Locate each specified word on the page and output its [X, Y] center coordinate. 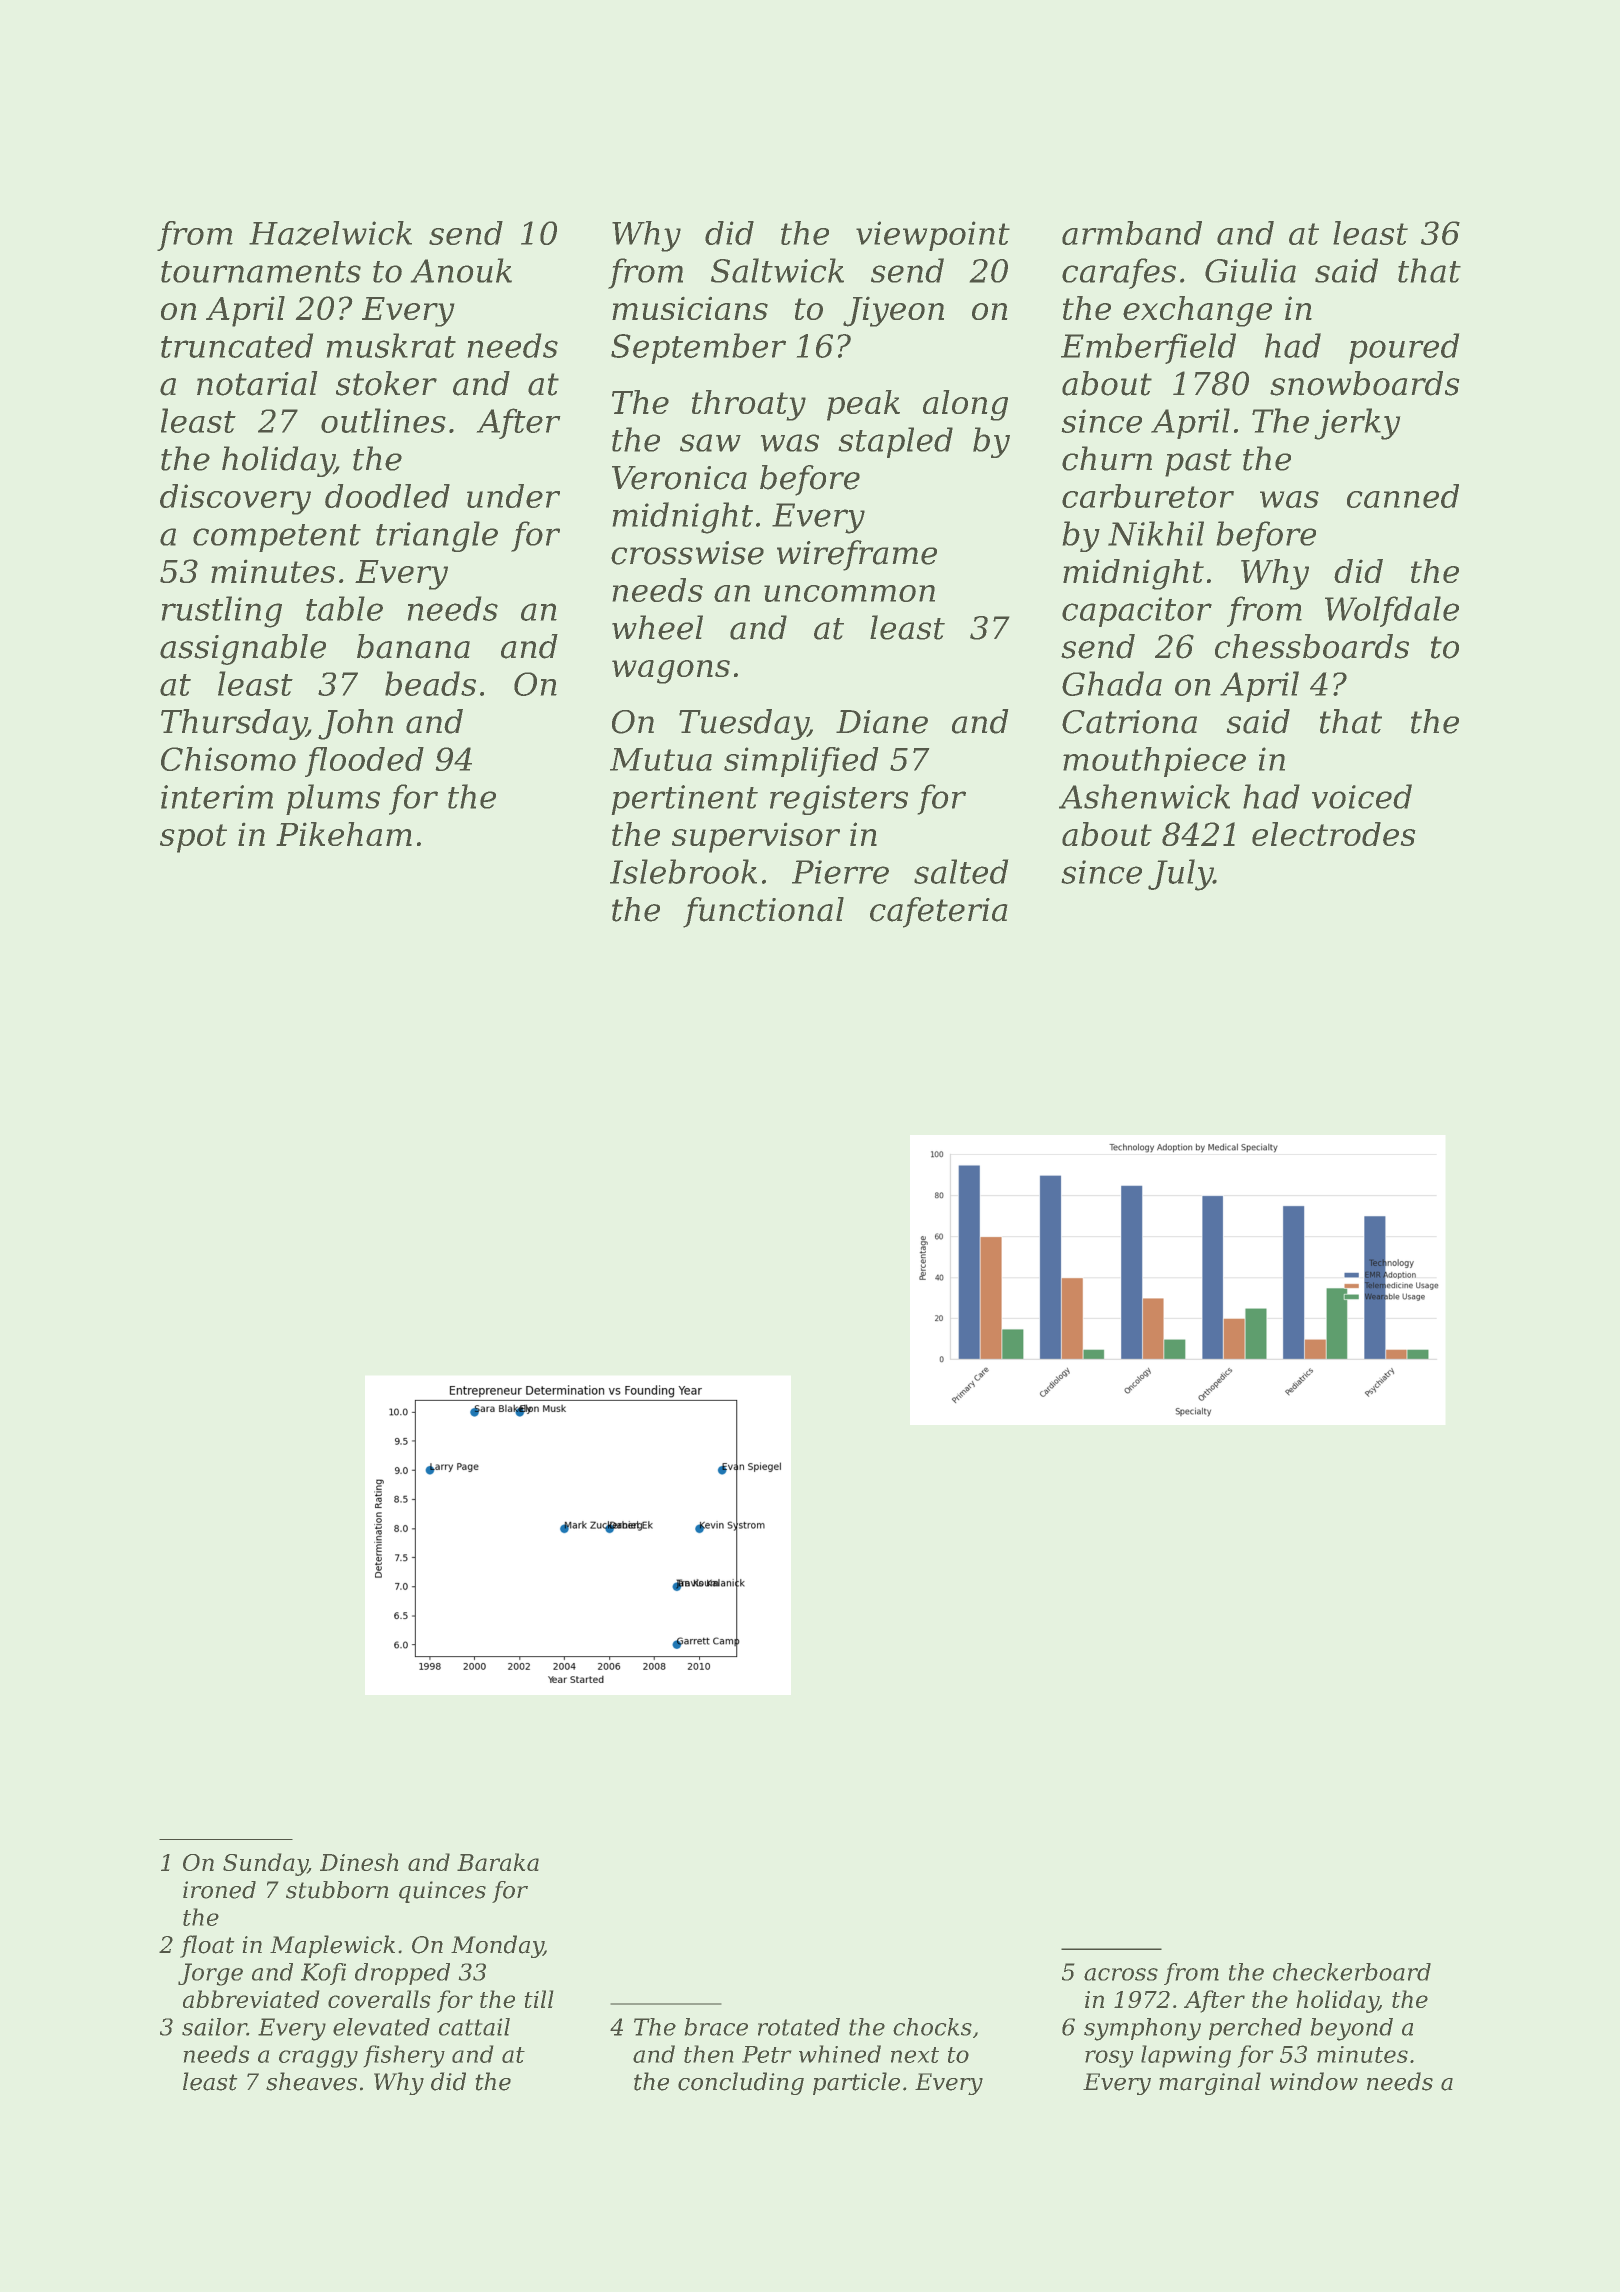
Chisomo [228, 759]
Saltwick [777, 270]
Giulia [1250, 270]
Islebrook [683, 871]
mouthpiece [1154, 762]
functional [763, 912]
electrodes [1333, 834]
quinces [442, 1892]
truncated [237, 345]
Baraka [498, 1862]
